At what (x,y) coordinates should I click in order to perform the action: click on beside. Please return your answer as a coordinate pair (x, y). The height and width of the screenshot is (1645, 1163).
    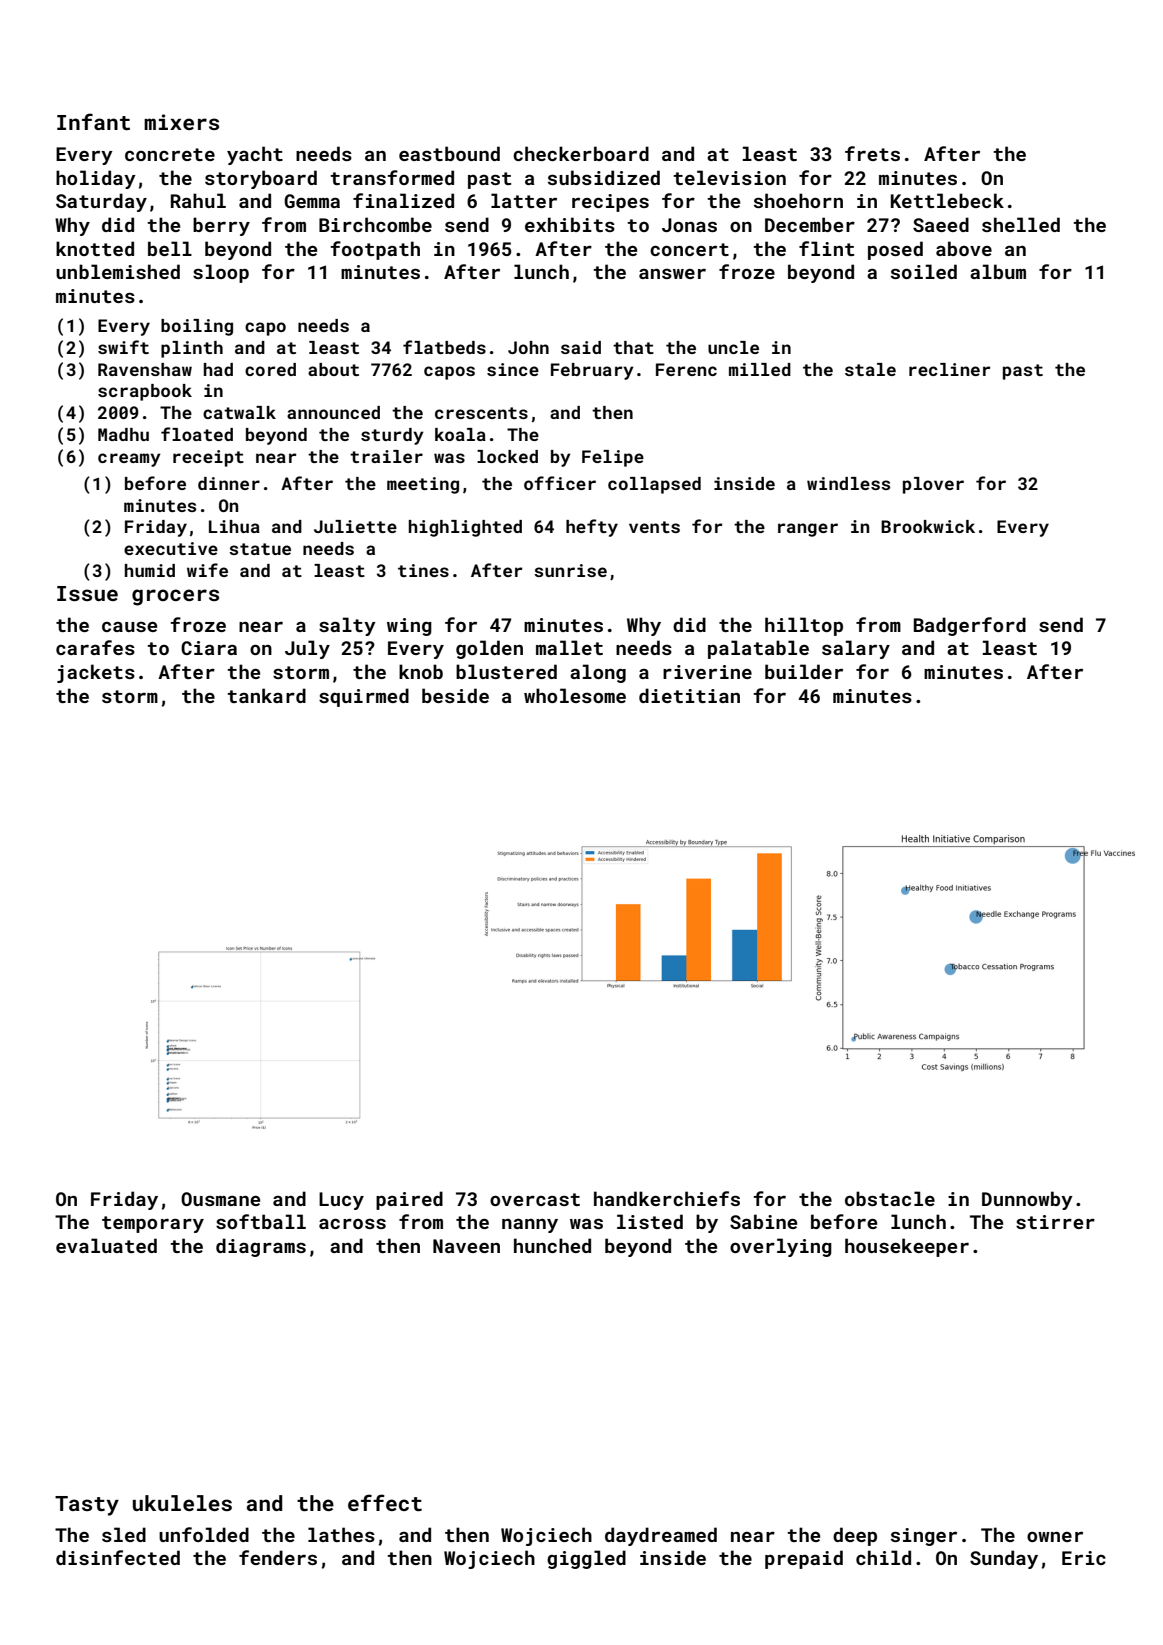
    Looking at the image, I should click on (455, 695).
